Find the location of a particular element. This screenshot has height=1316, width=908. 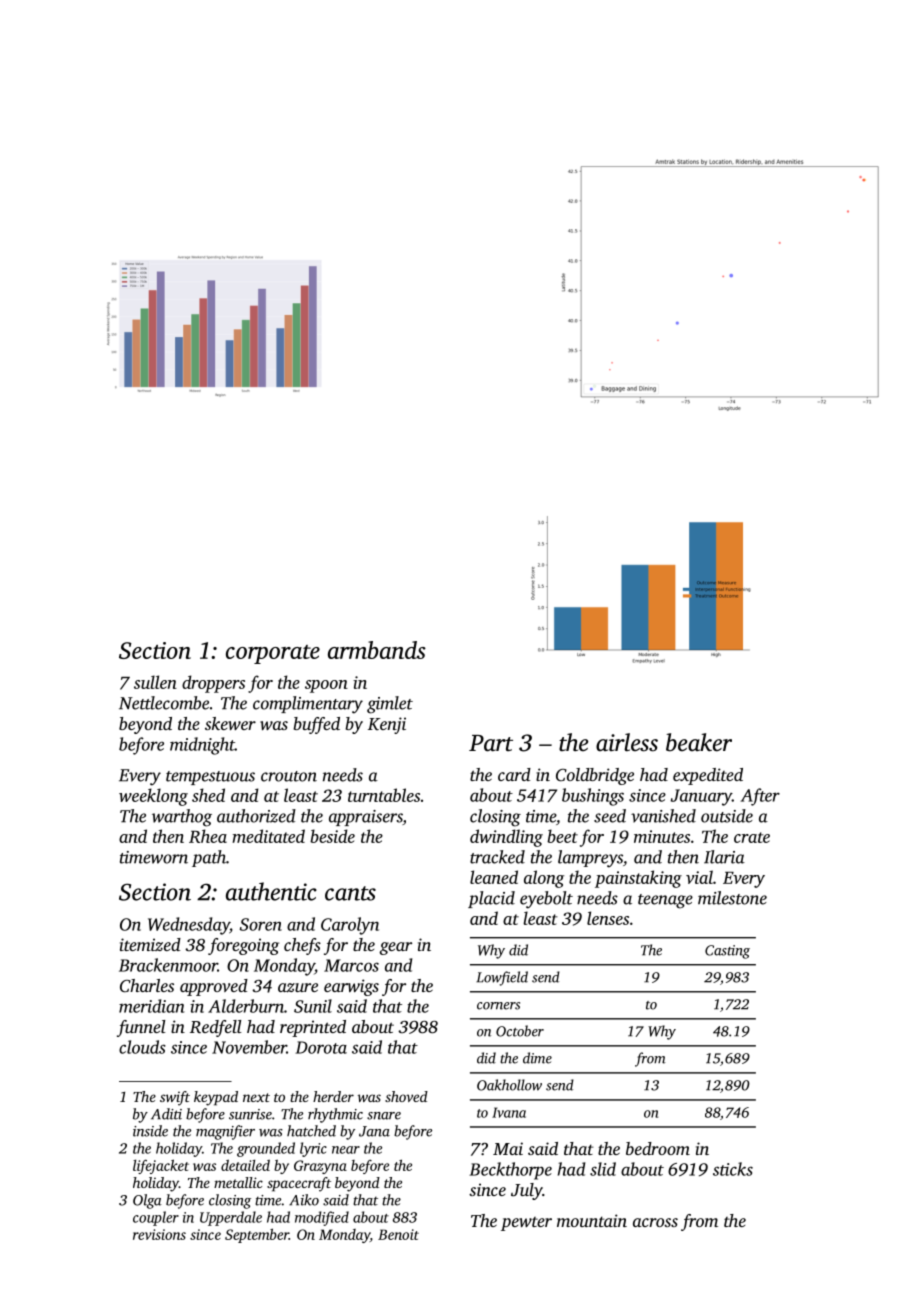

rhythmic is located at coordinates (335, 1115).
